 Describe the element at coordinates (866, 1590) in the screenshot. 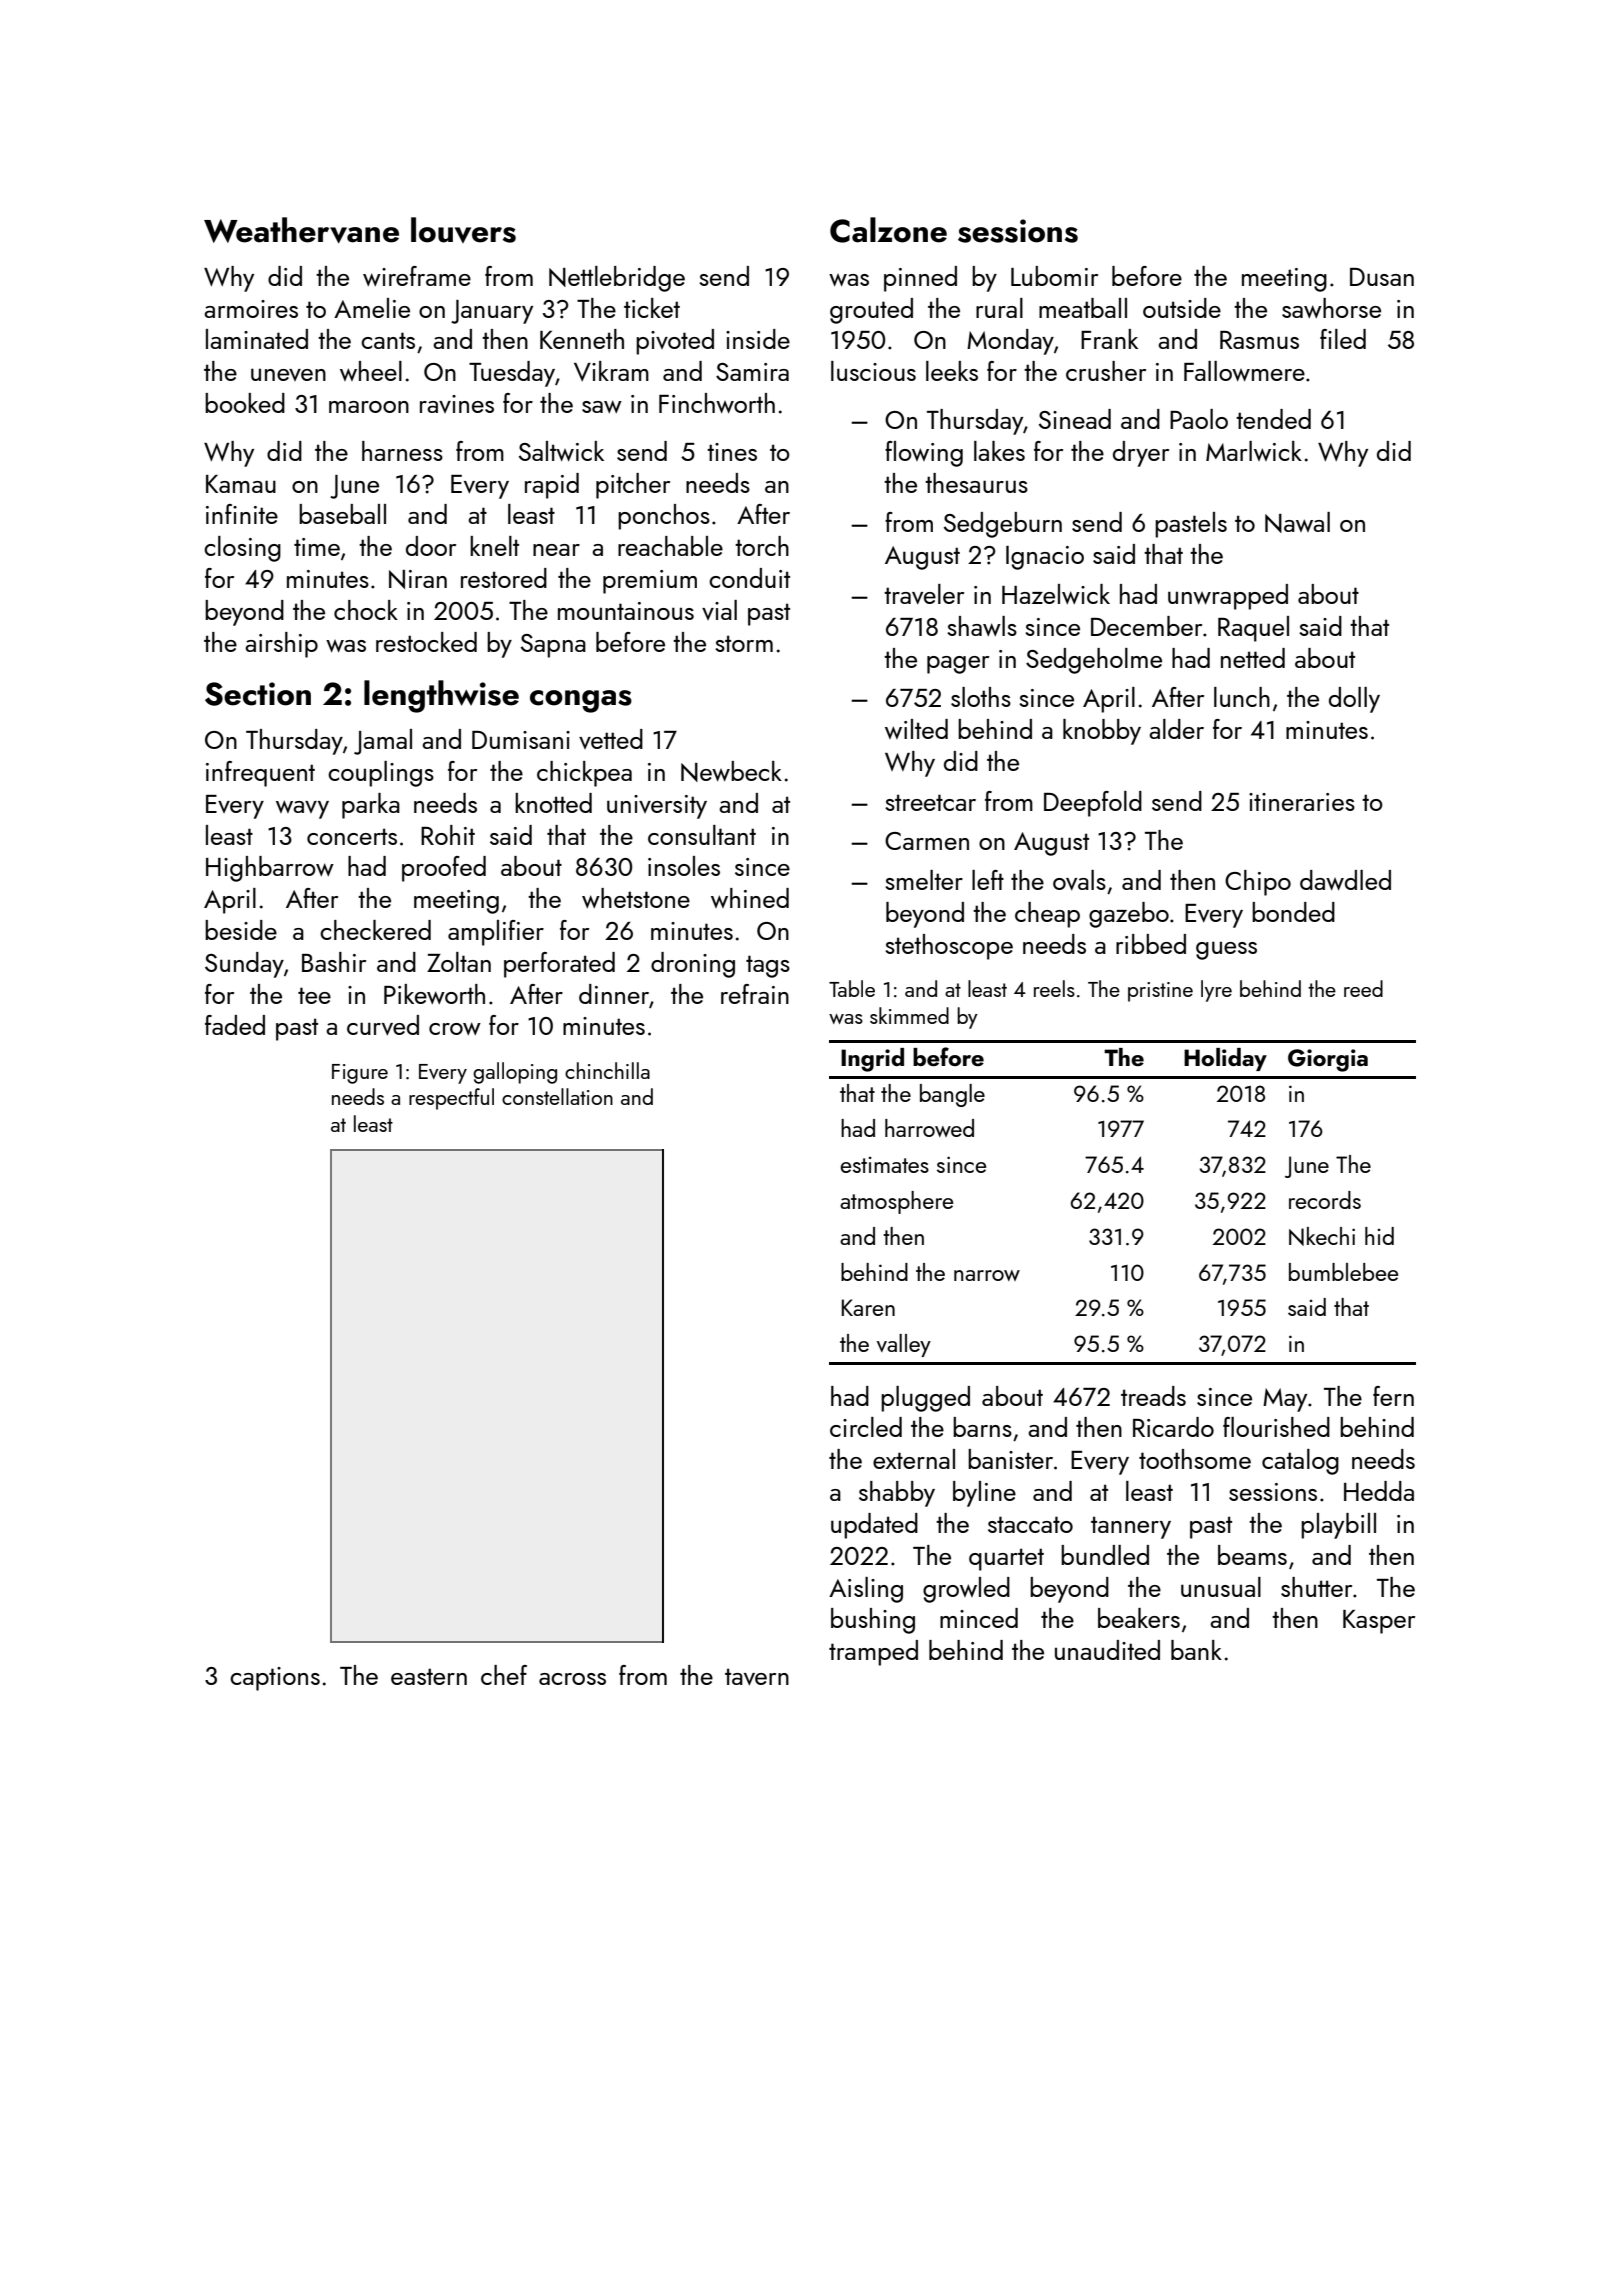

I see `Aisling` at that location.
